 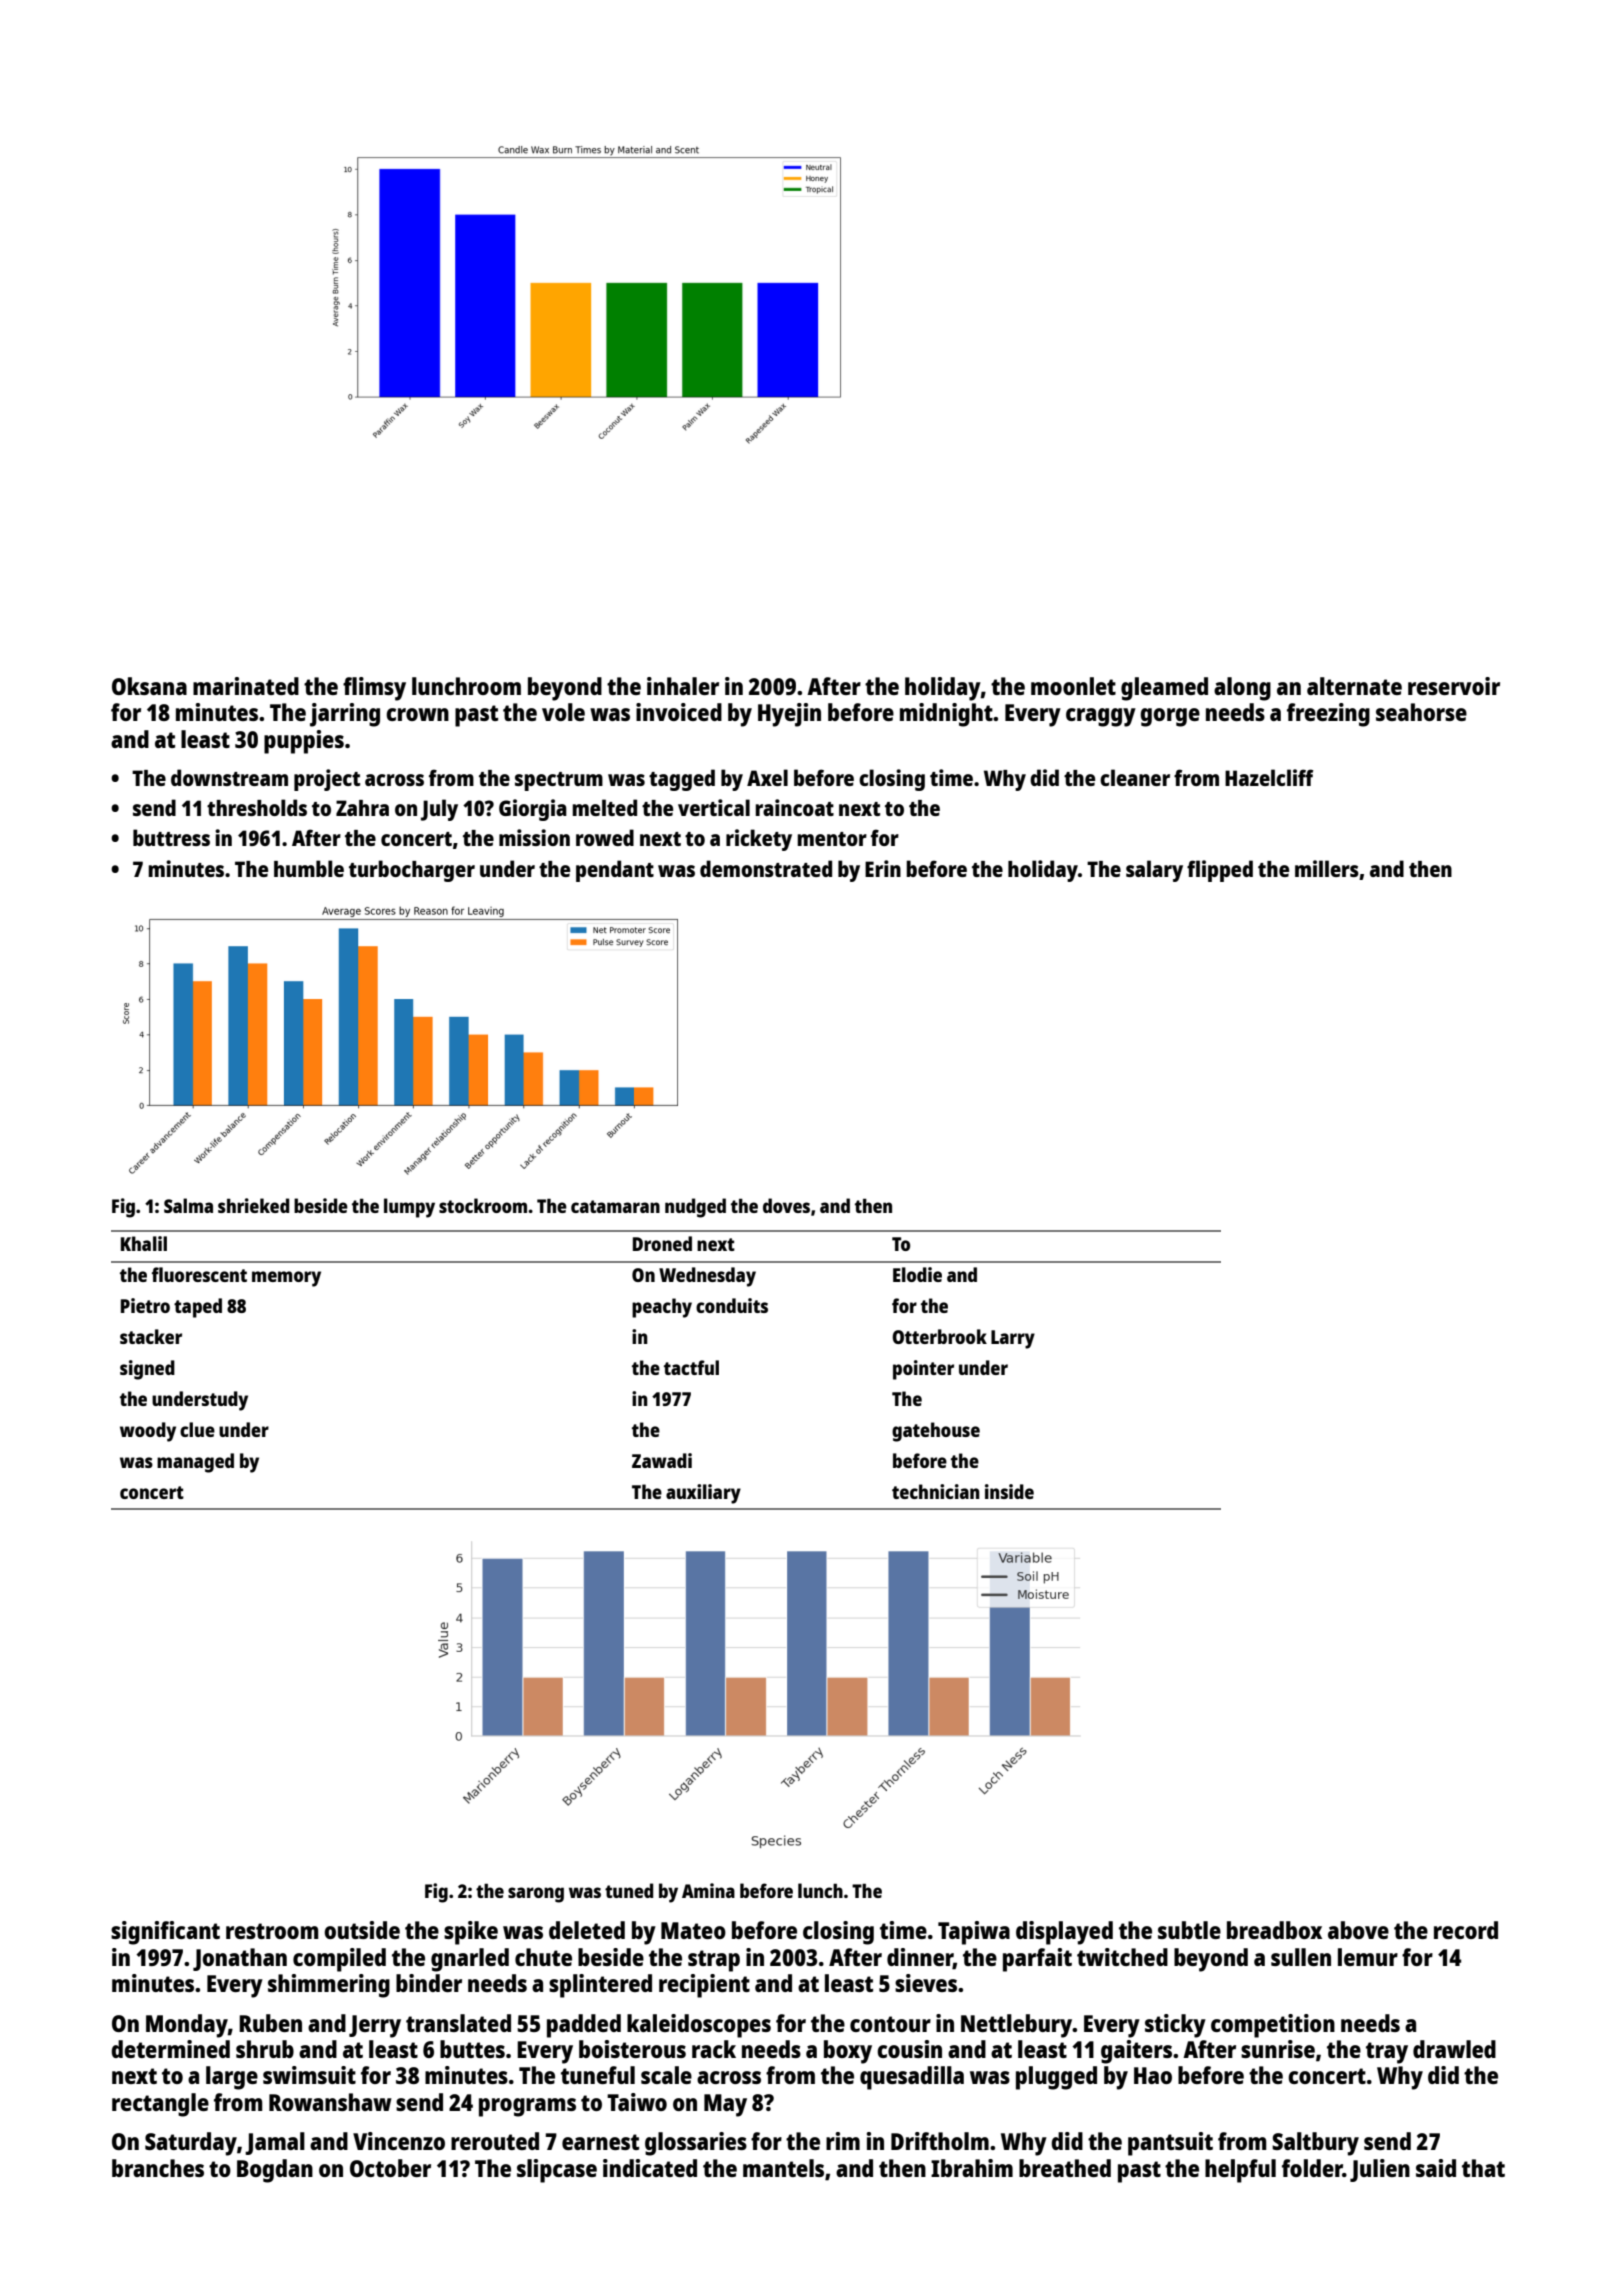 I want to click on dinner, so click(x=920, y=1958).
